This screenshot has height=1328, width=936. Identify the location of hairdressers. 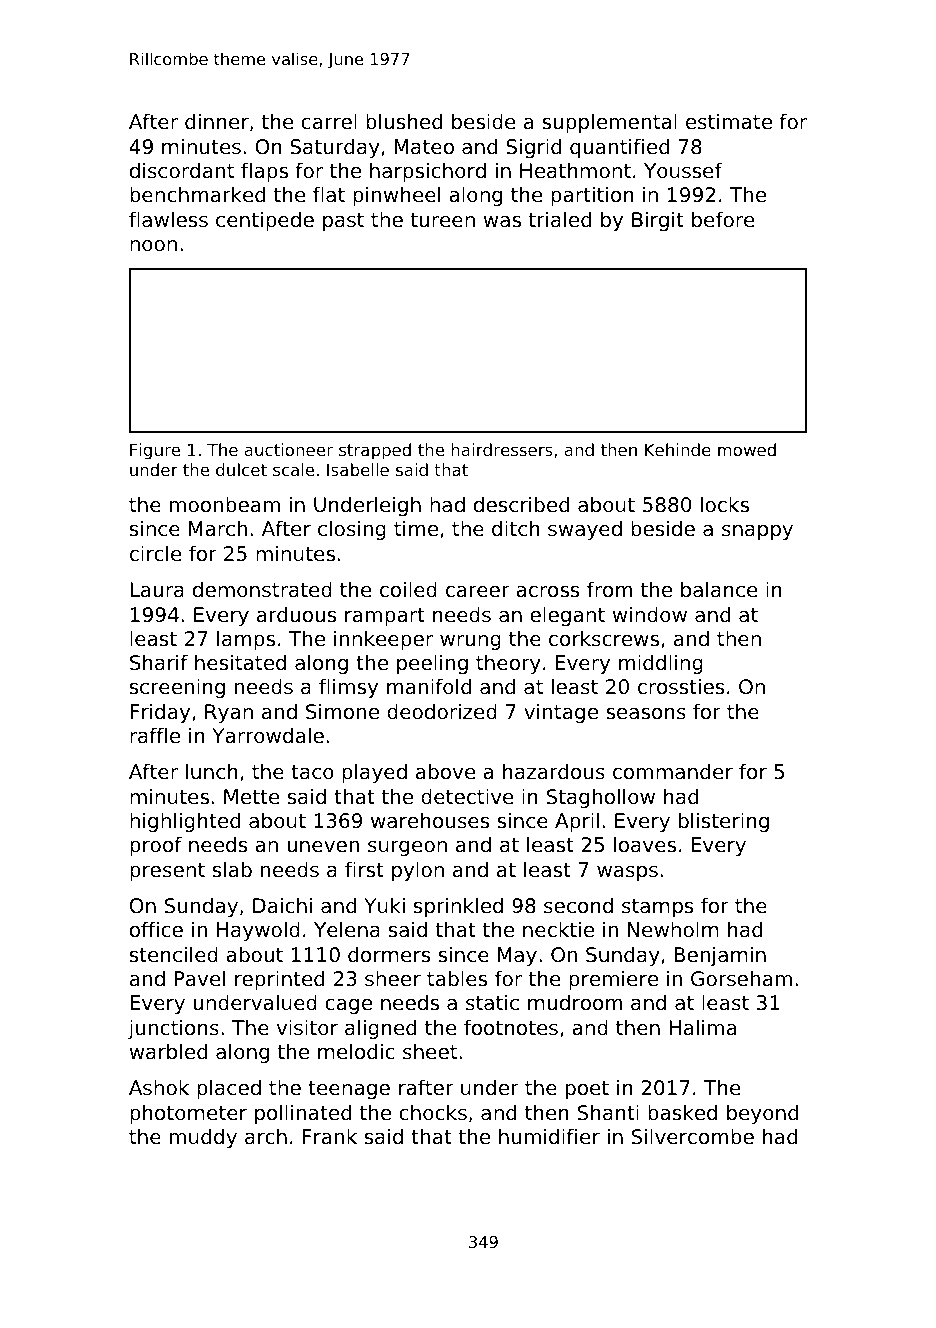
(502, 449).
